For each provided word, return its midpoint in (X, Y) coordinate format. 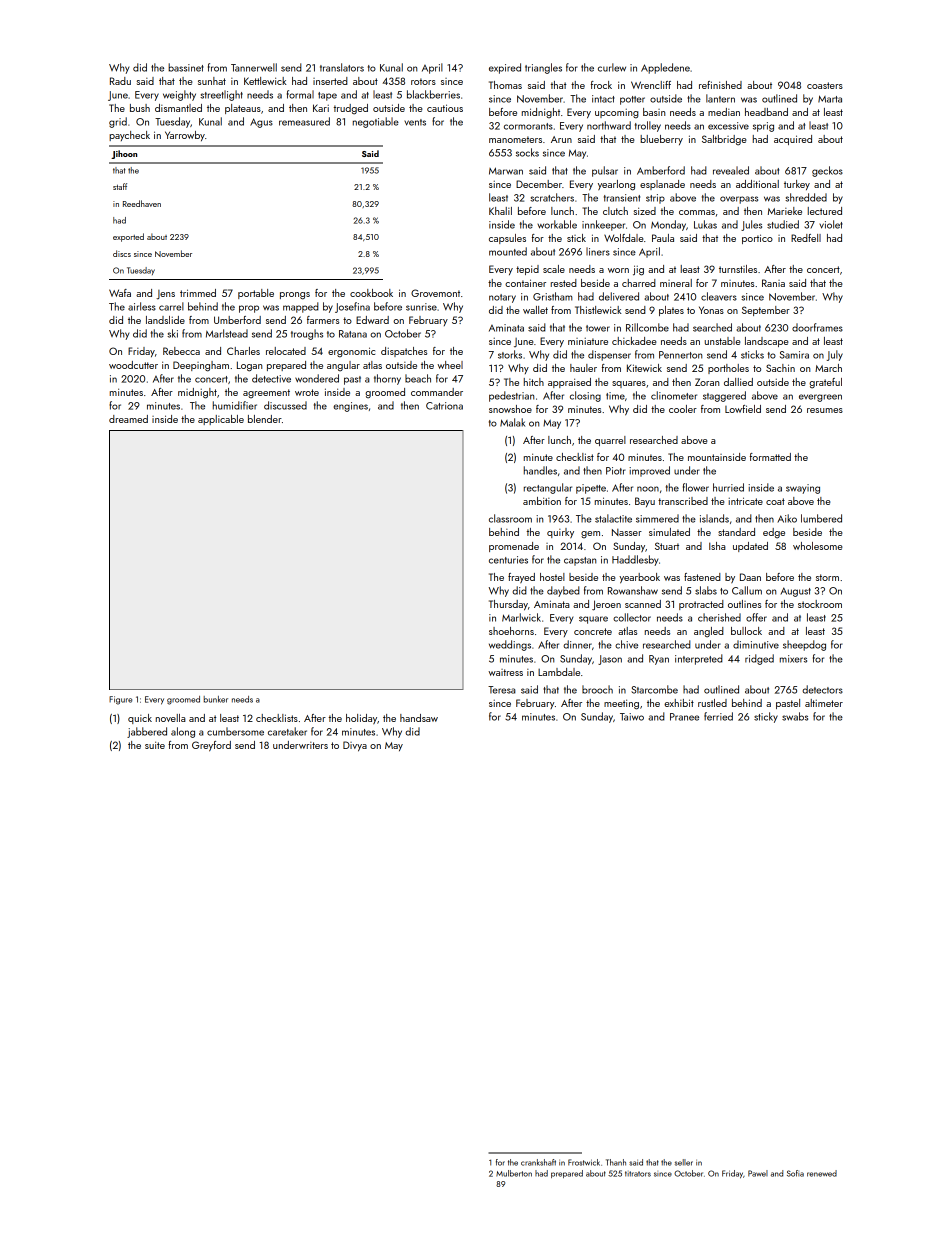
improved (649, 471)
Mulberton (514, 1173)
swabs (795, 716)
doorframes (817, 327)
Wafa (120, 293)
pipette (591, 489)
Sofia (795, 1173)
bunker (216, 699)
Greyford (211, 746)
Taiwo (632, 717)
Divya (355, 746)
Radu (120, 81)
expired (505, 68)
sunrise (421, 307)
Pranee (684, 717)
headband (766, 112)
